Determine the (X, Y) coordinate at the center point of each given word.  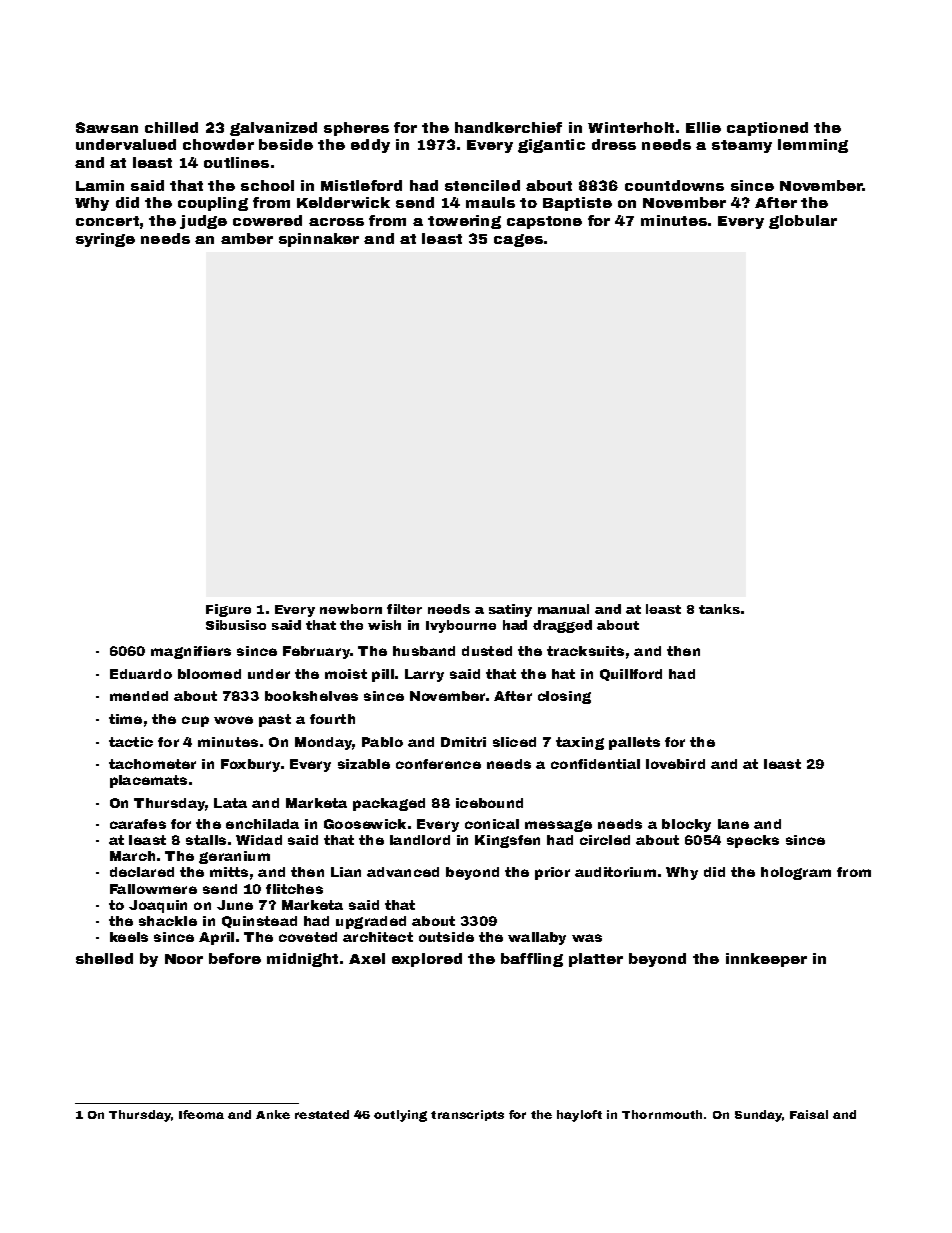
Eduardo (141, 674)
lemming (813, 146)
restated (322, 1114)
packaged (389, 804)
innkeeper (766, 960)
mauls (490, 202)
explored (427, 960)
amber (247, 238)
